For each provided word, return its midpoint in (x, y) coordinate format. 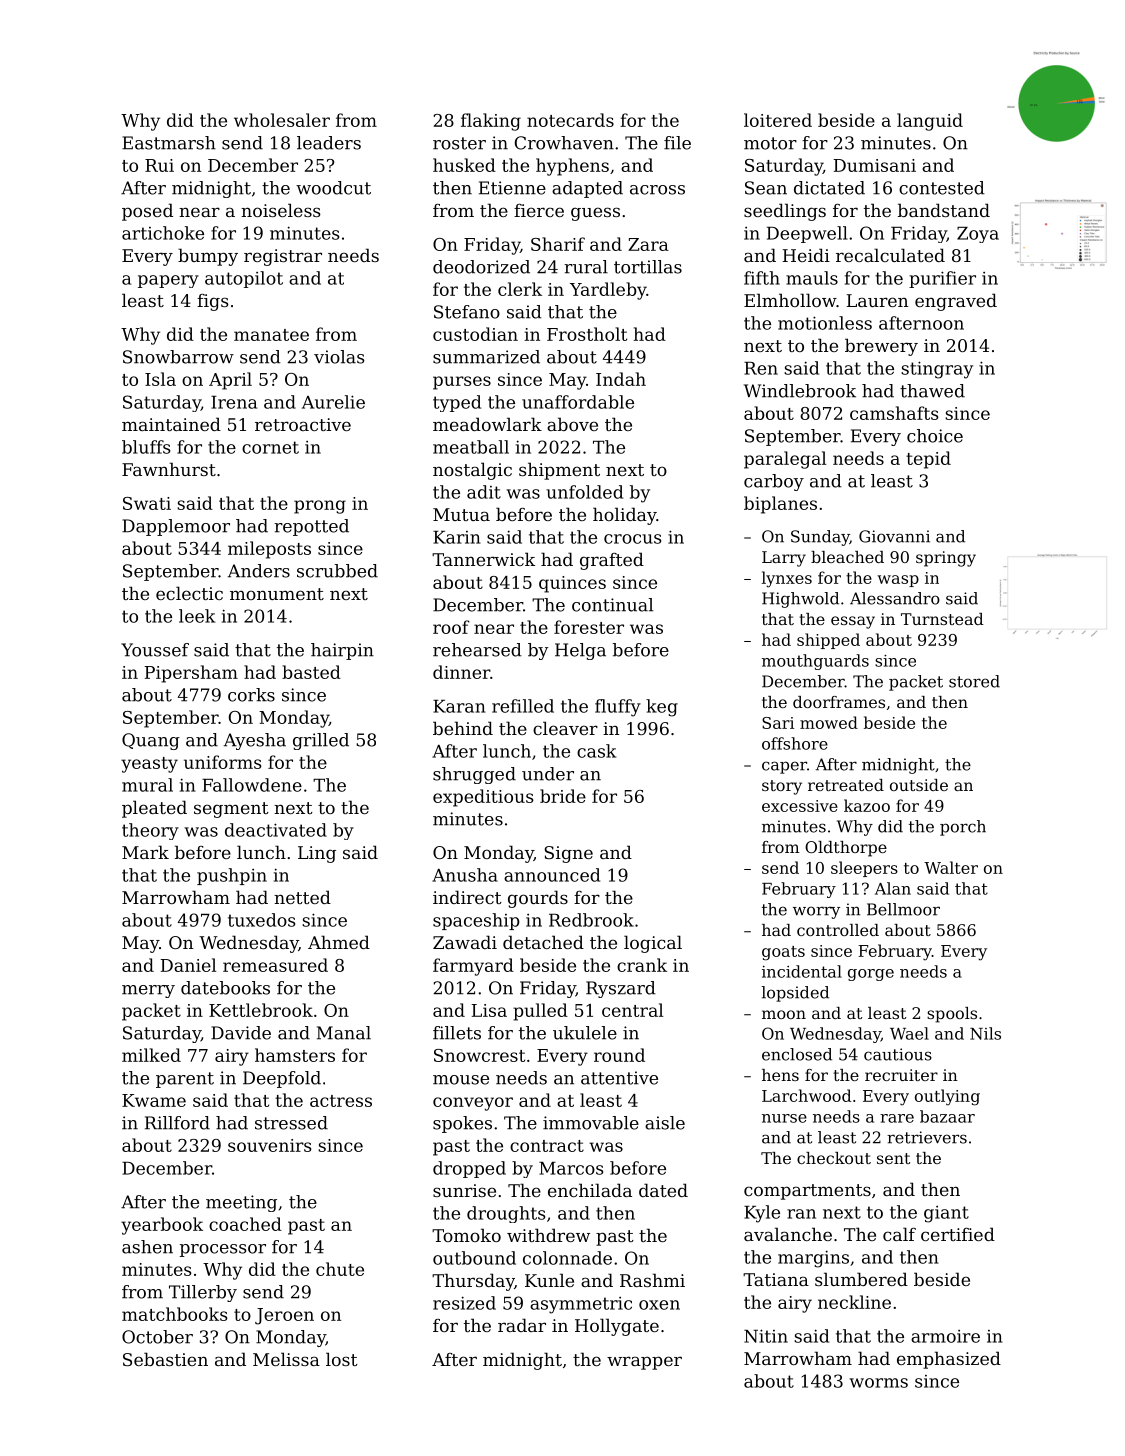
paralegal (785, 460)
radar (522, 1325)
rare (897, 1118)
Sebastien (165, 1359)
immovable (591, 1123)
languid (930, 122)
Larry (784, 559)
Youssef (155, 650)
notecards (570, 120)
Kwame (154, 1100)
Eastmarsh (169, 143)
